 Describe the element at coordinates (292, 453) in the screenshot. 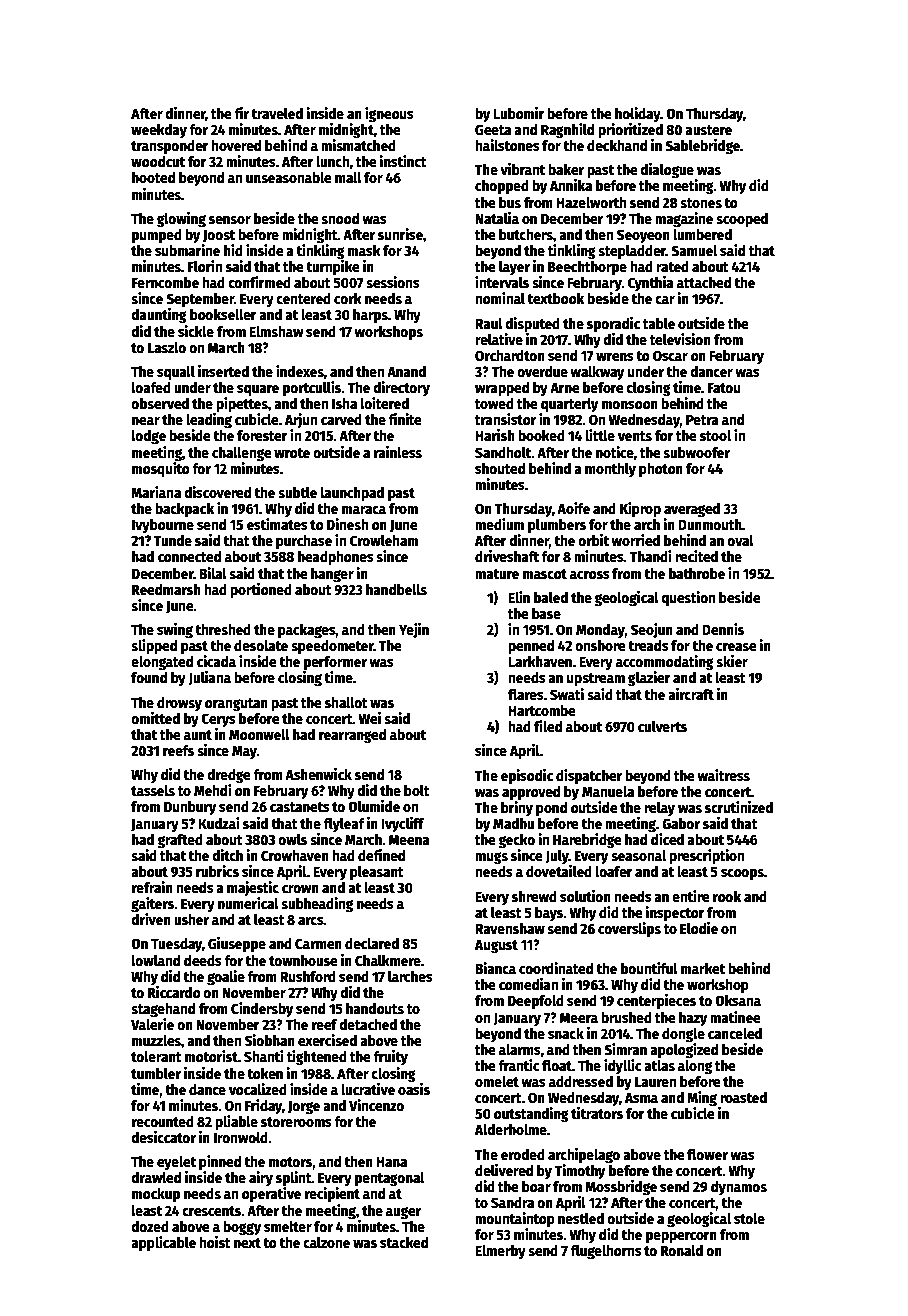

I see `wrote` at that location.
